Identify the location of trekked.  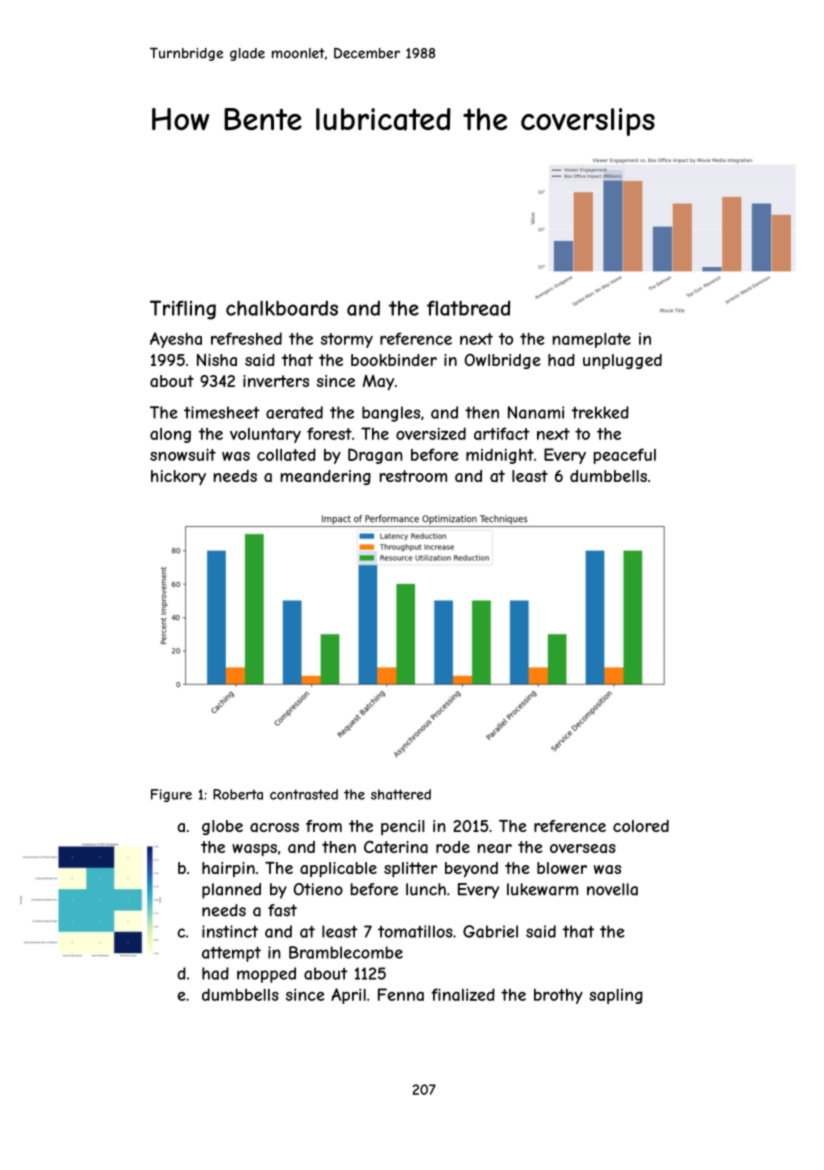
(600, 412).
